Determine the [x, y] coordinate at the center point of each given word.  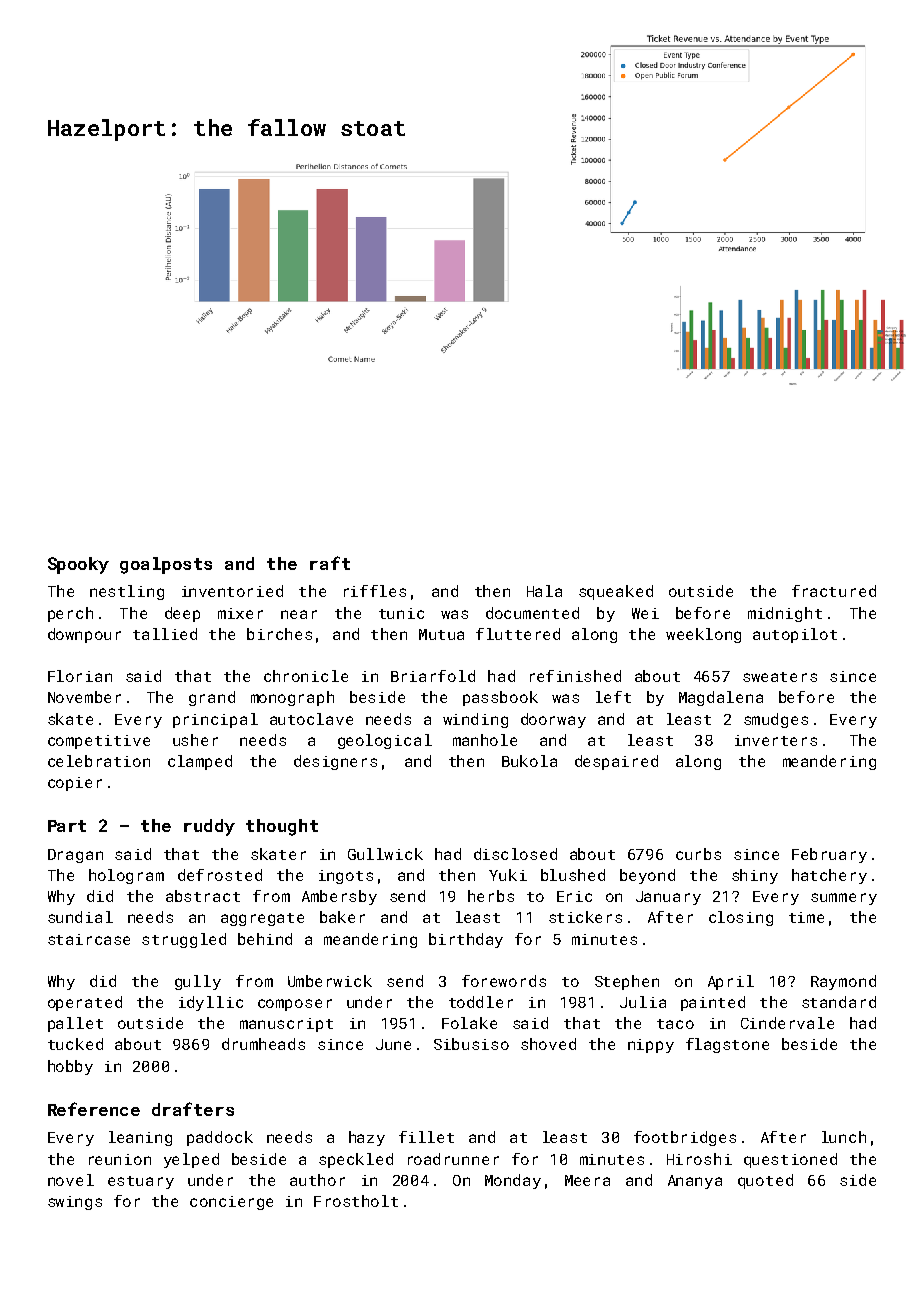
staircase [89, 939]
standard [839, 1002]
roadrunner [453, 1159]
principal [215, 720]
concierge [231, 1203]
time [806, 917]
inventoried [232, 591]
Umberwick [330, 981]
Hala [544, 591]
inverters [776, 740]
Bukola [529, 761]
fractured [834, 591]
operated [85, 1003]
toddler [481, 1002]
